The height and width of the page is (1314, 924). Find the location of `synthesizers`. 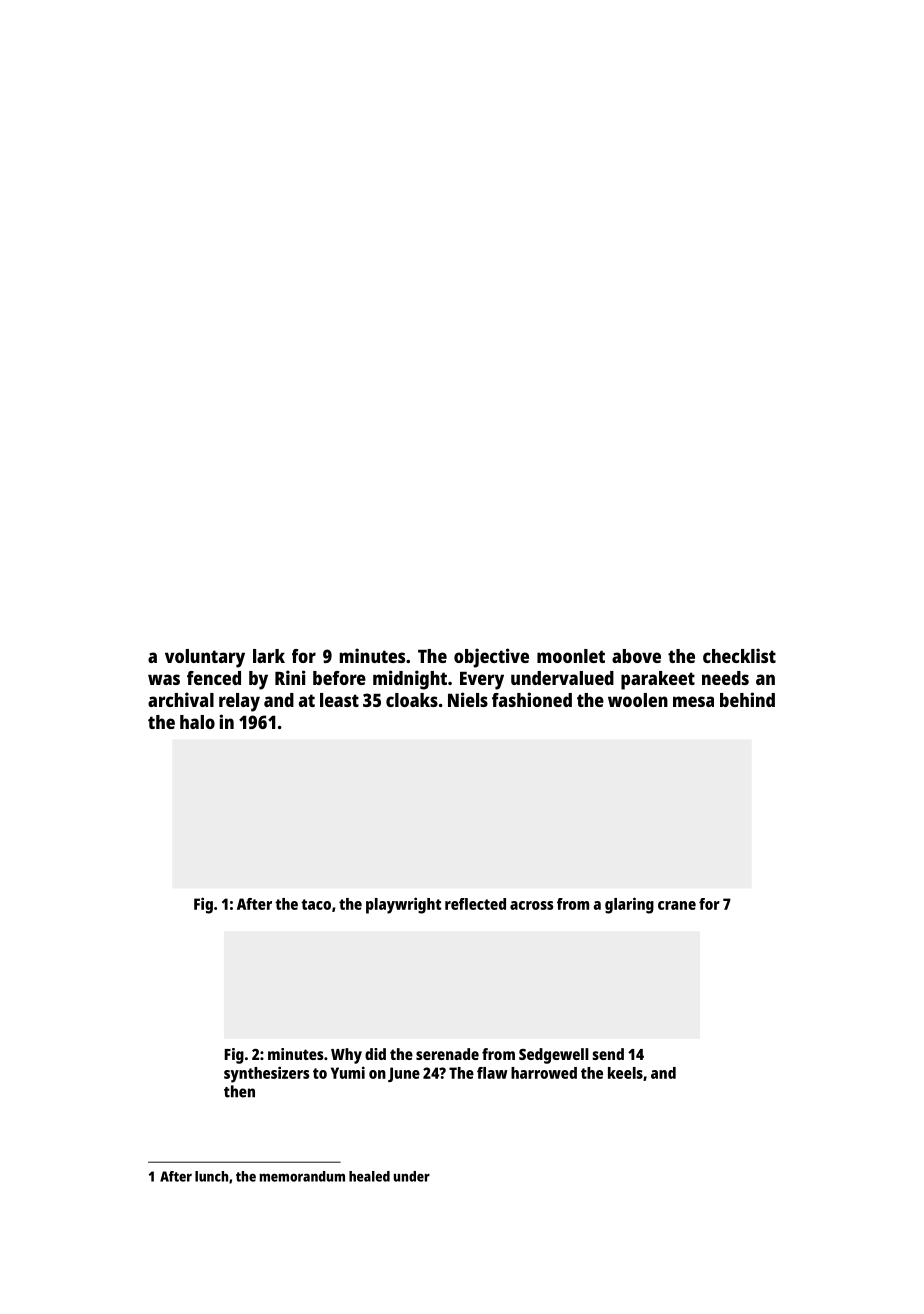

synthesizers is located at coordinates (266, 1074).
